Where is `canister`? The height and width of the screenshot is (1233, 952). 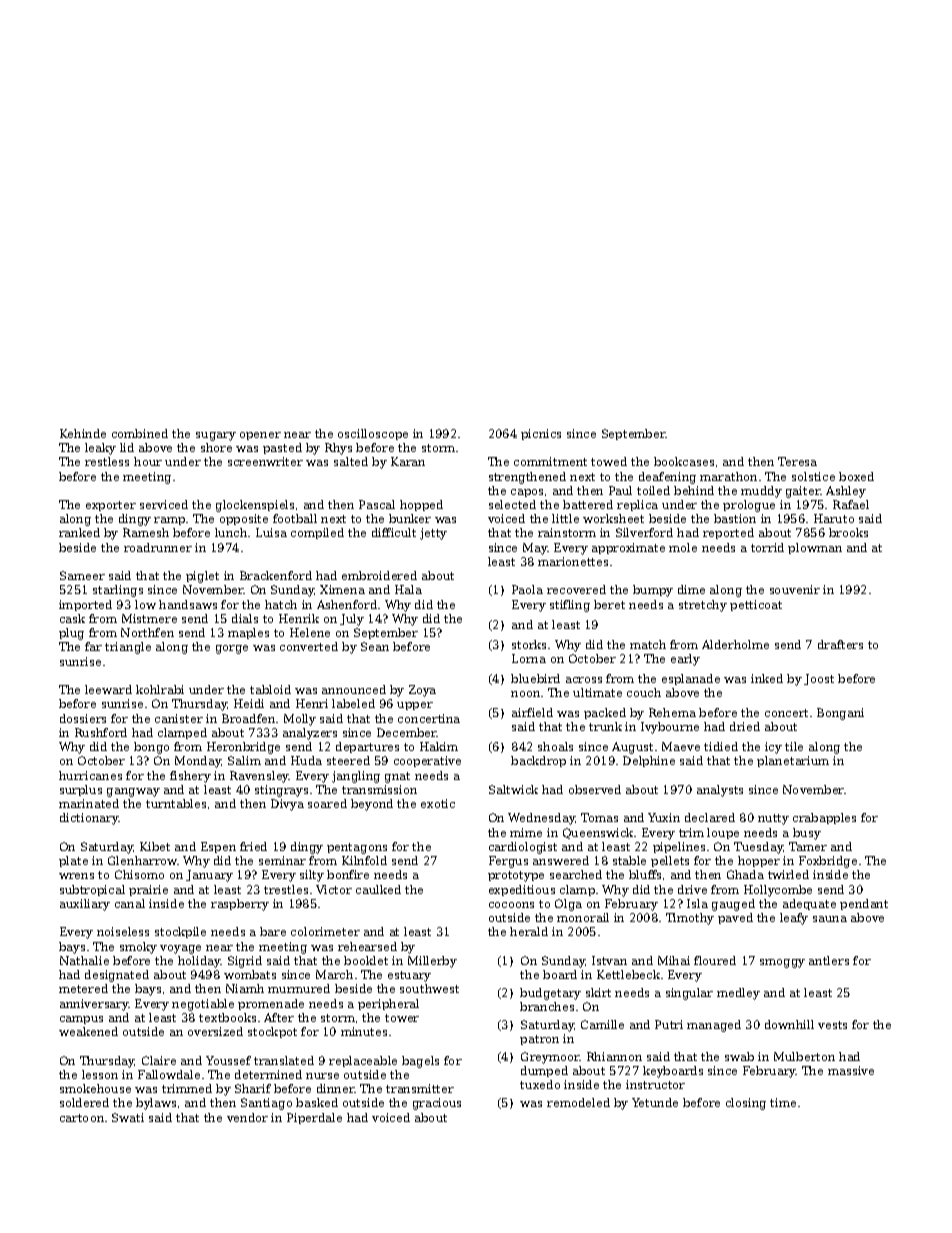
canister is located at coordinates (179, 718).
